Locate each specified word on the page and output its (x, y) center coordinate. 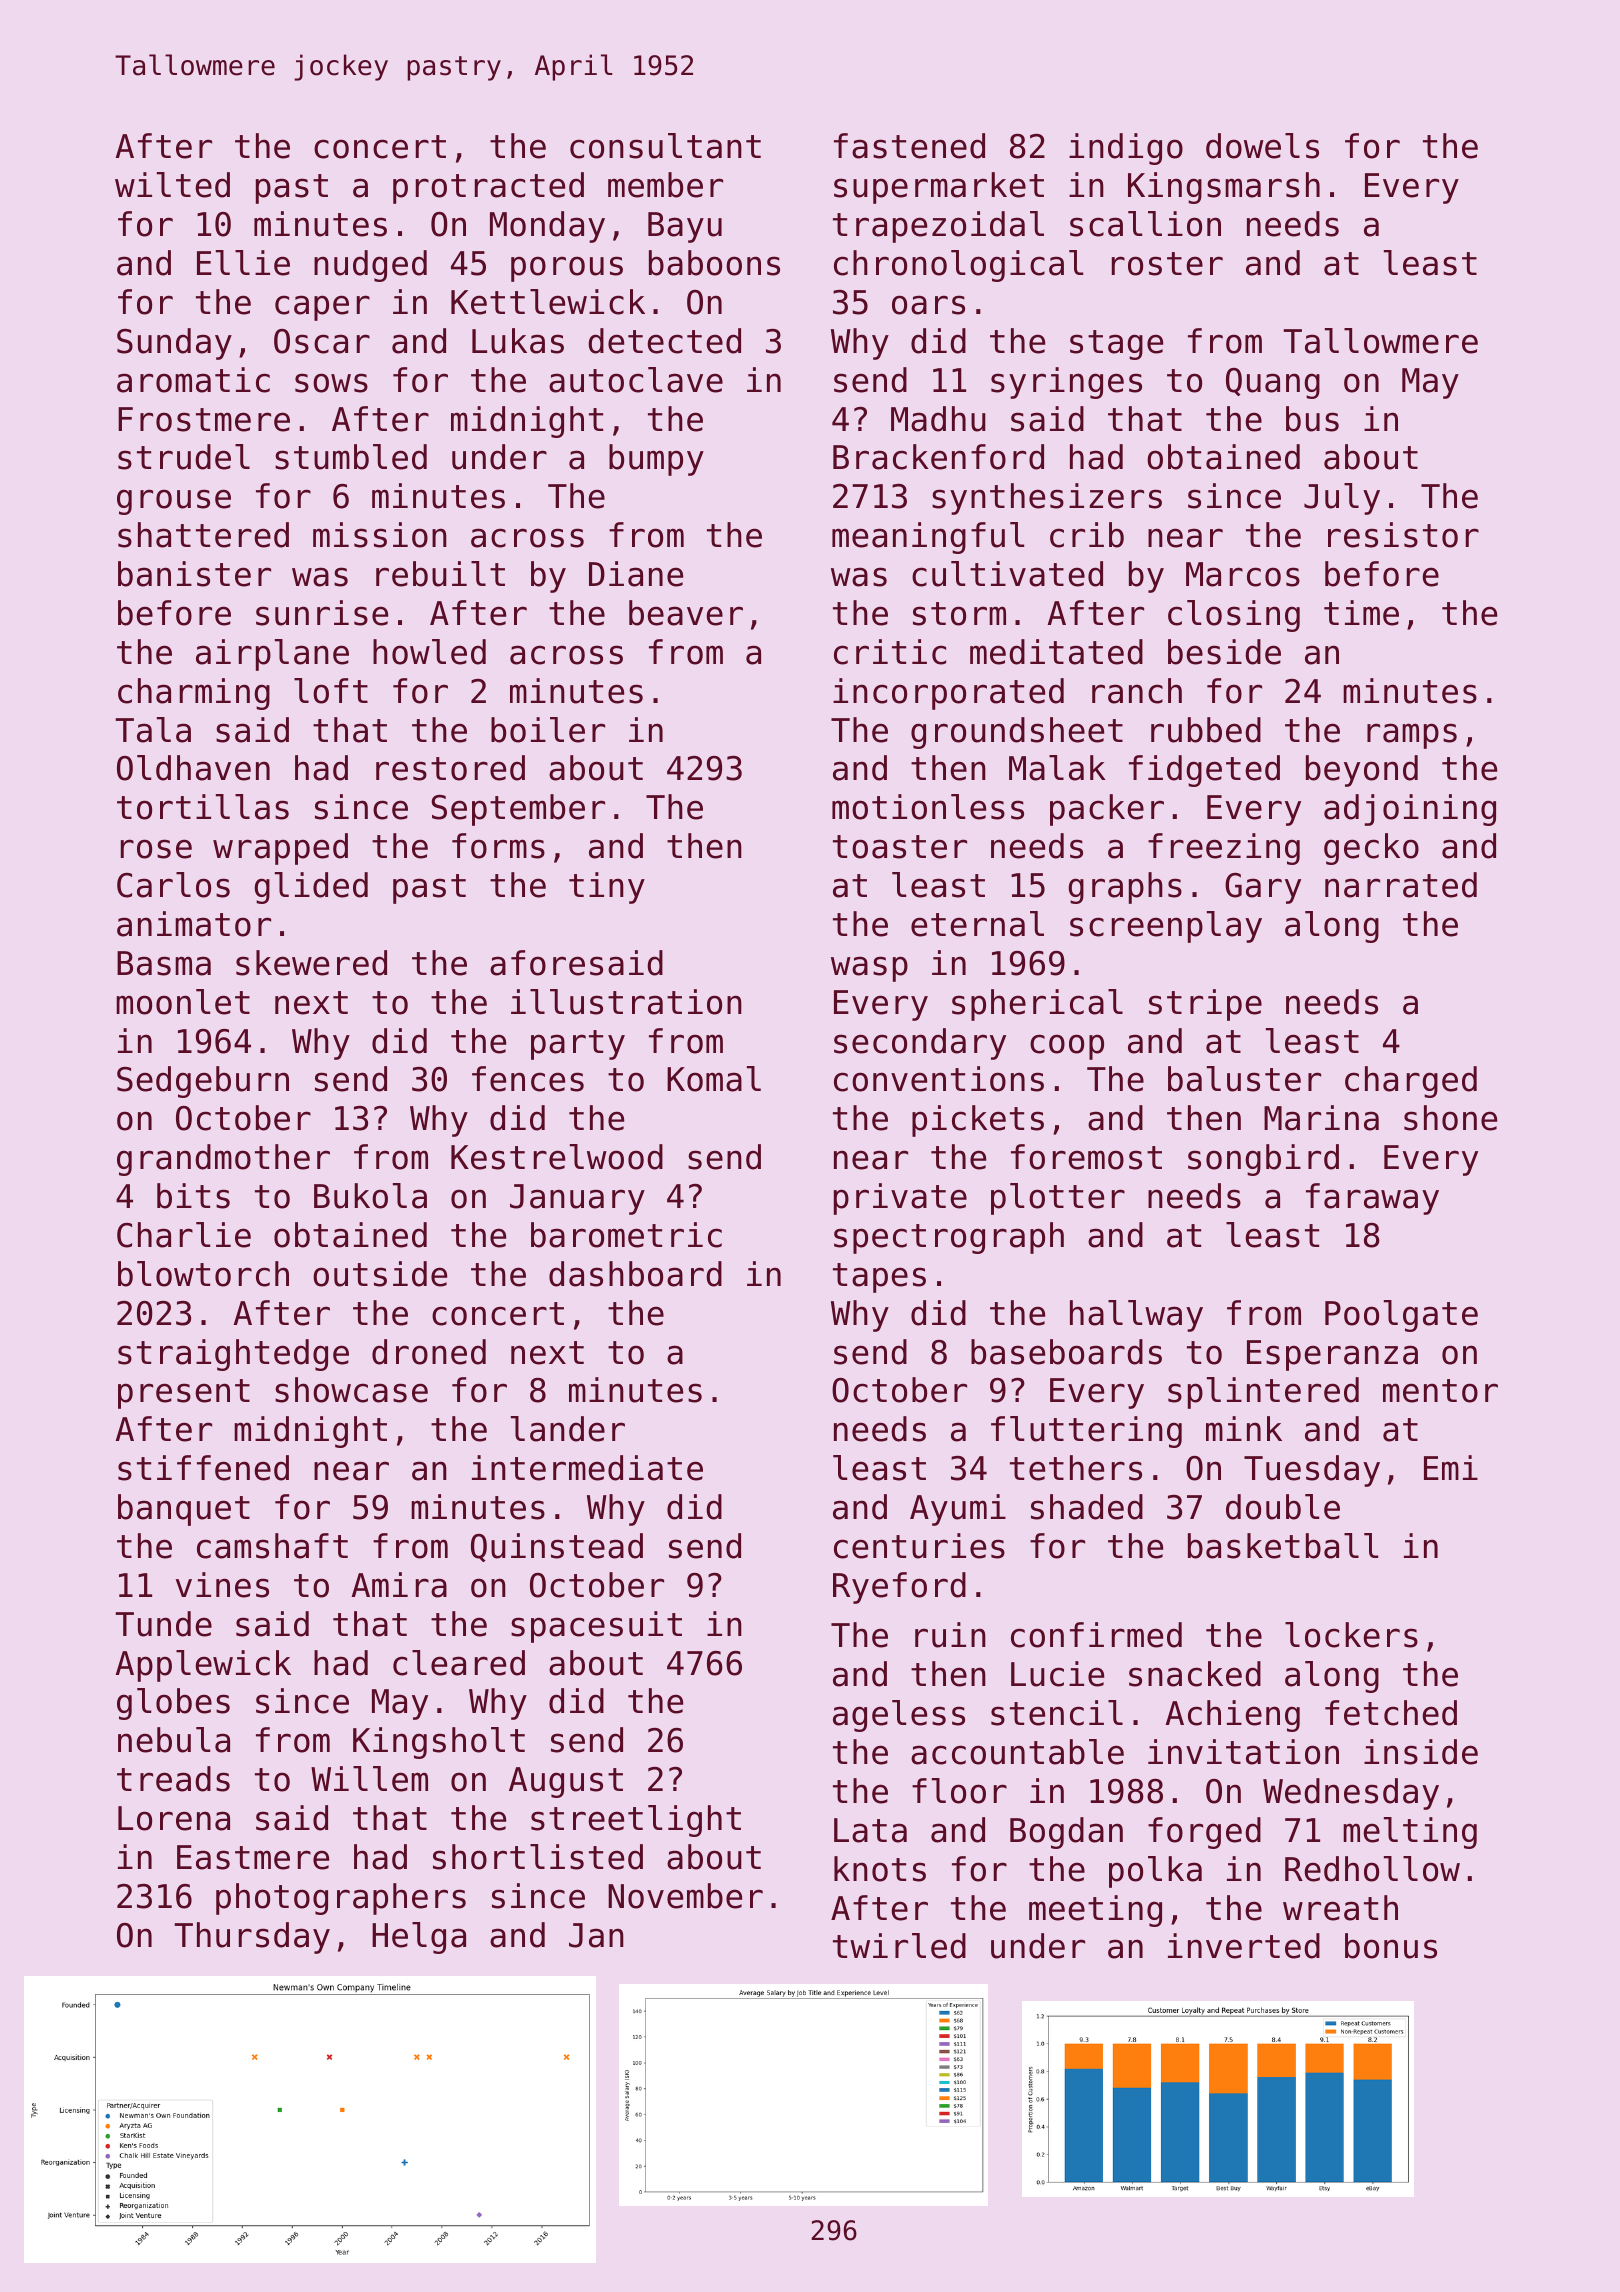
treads (173, 1779)
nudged (370, 266)
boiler (548, 730)
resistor (1403, 535)
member (665, 185)
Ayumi (958, 1510)
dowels (1262, 146)
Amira (399, 1585)
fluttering (1086, 1432)
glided (311, 888)
